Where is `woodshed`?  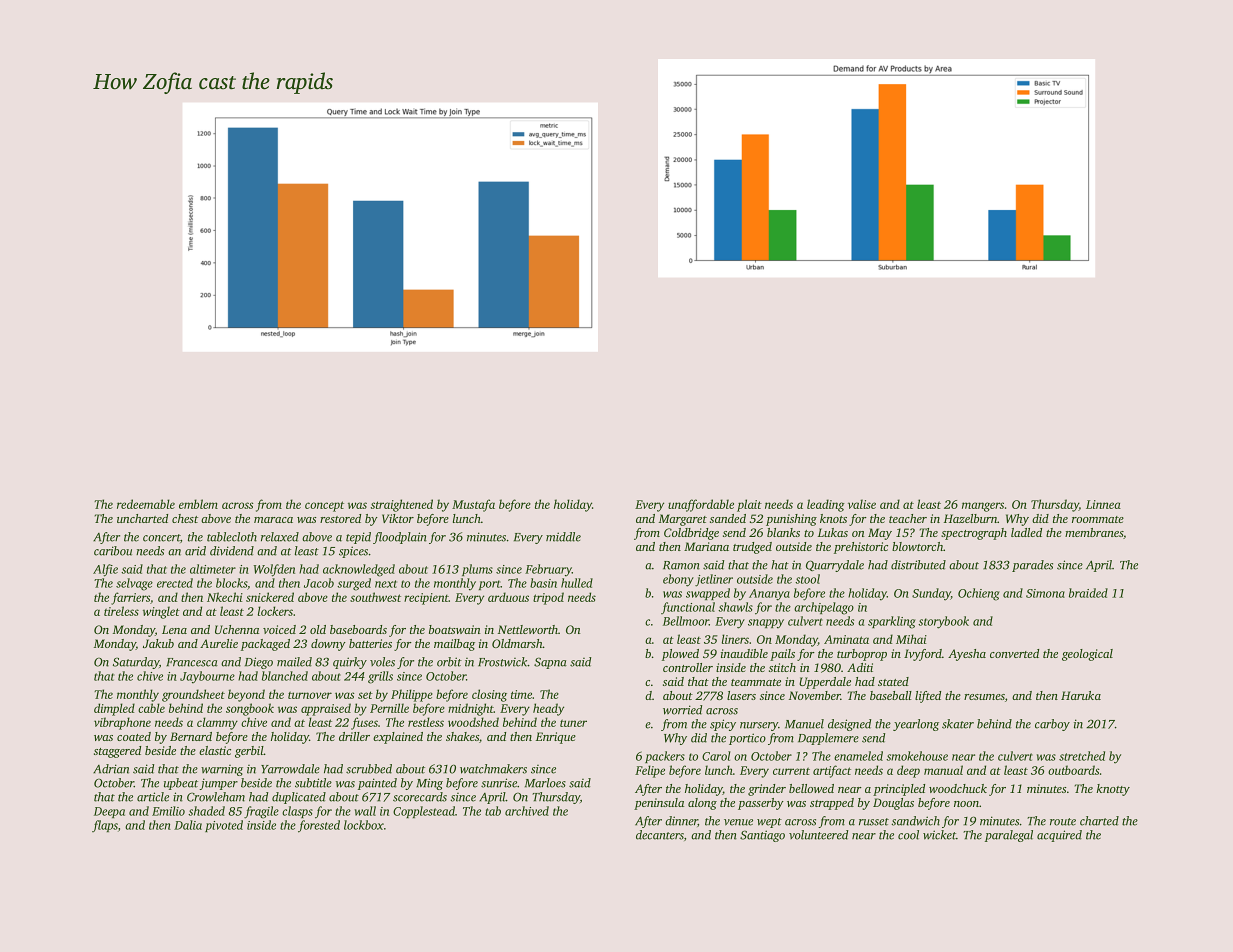 woodshed is located at coordinates (473, 722).
